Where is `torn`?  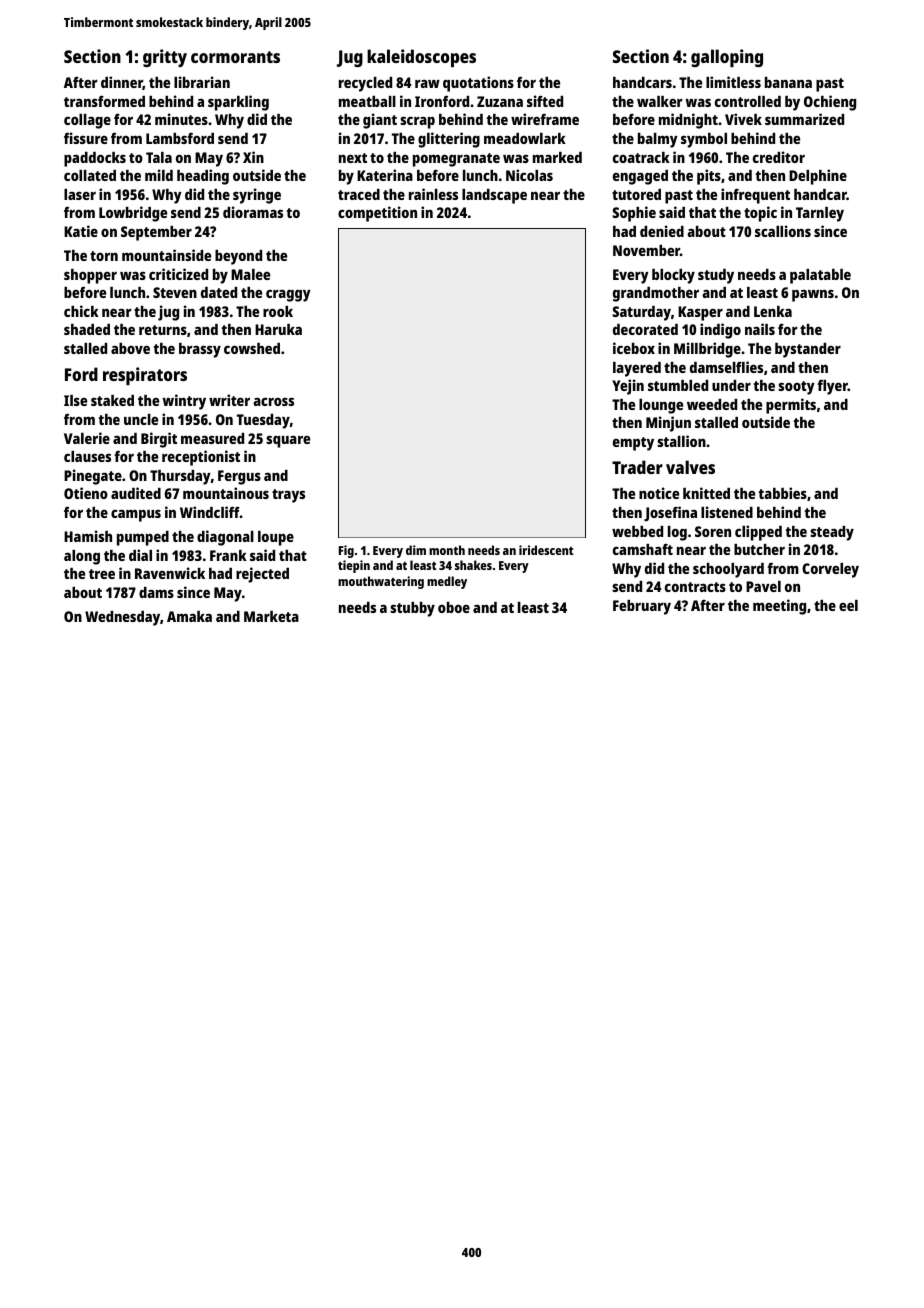
torn is located at coordinates (104, 256).
